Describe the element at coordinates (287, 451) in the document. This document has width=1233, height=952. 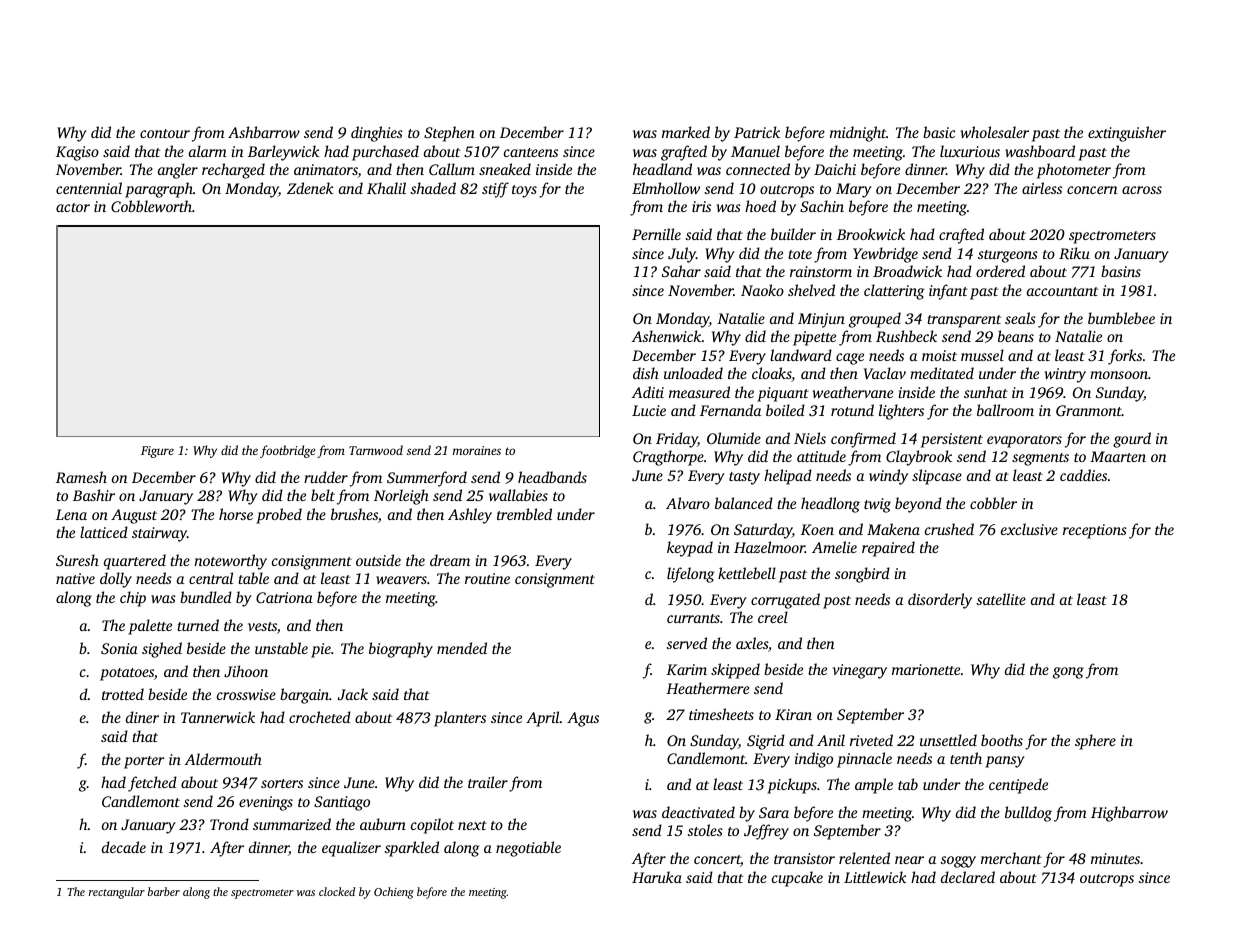
I see `footbridge` at that location.
